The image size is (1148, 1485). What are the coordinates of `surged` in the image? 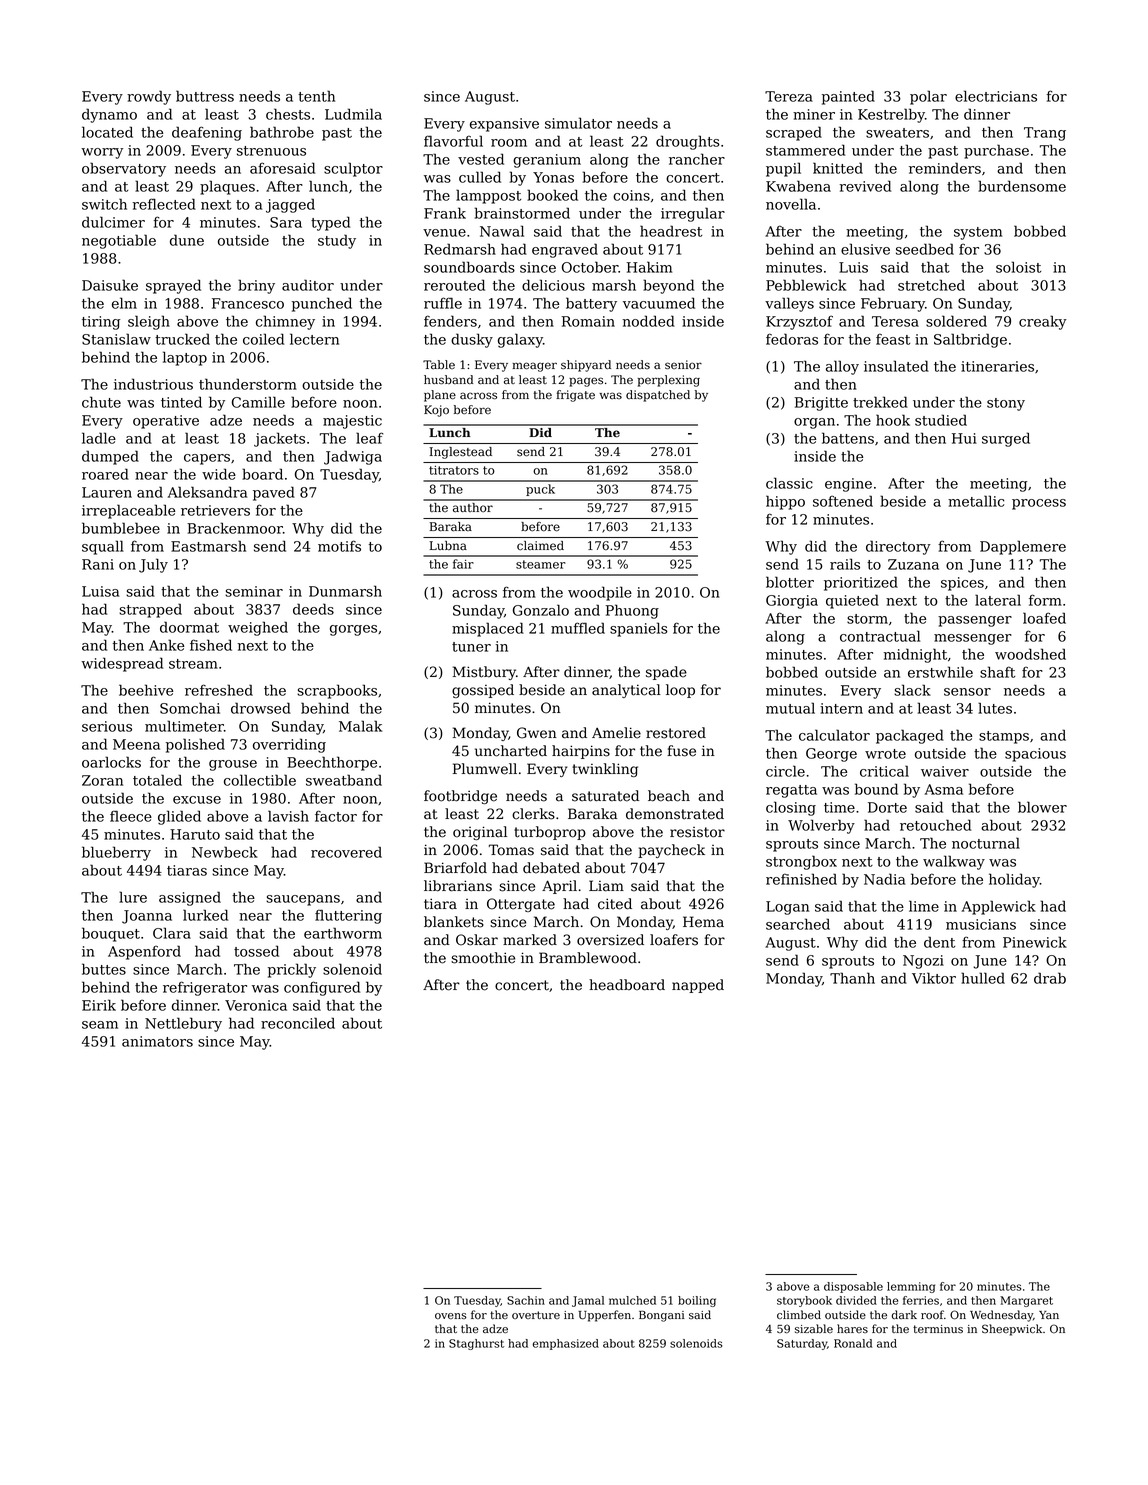 It's located at (1006, 439).
